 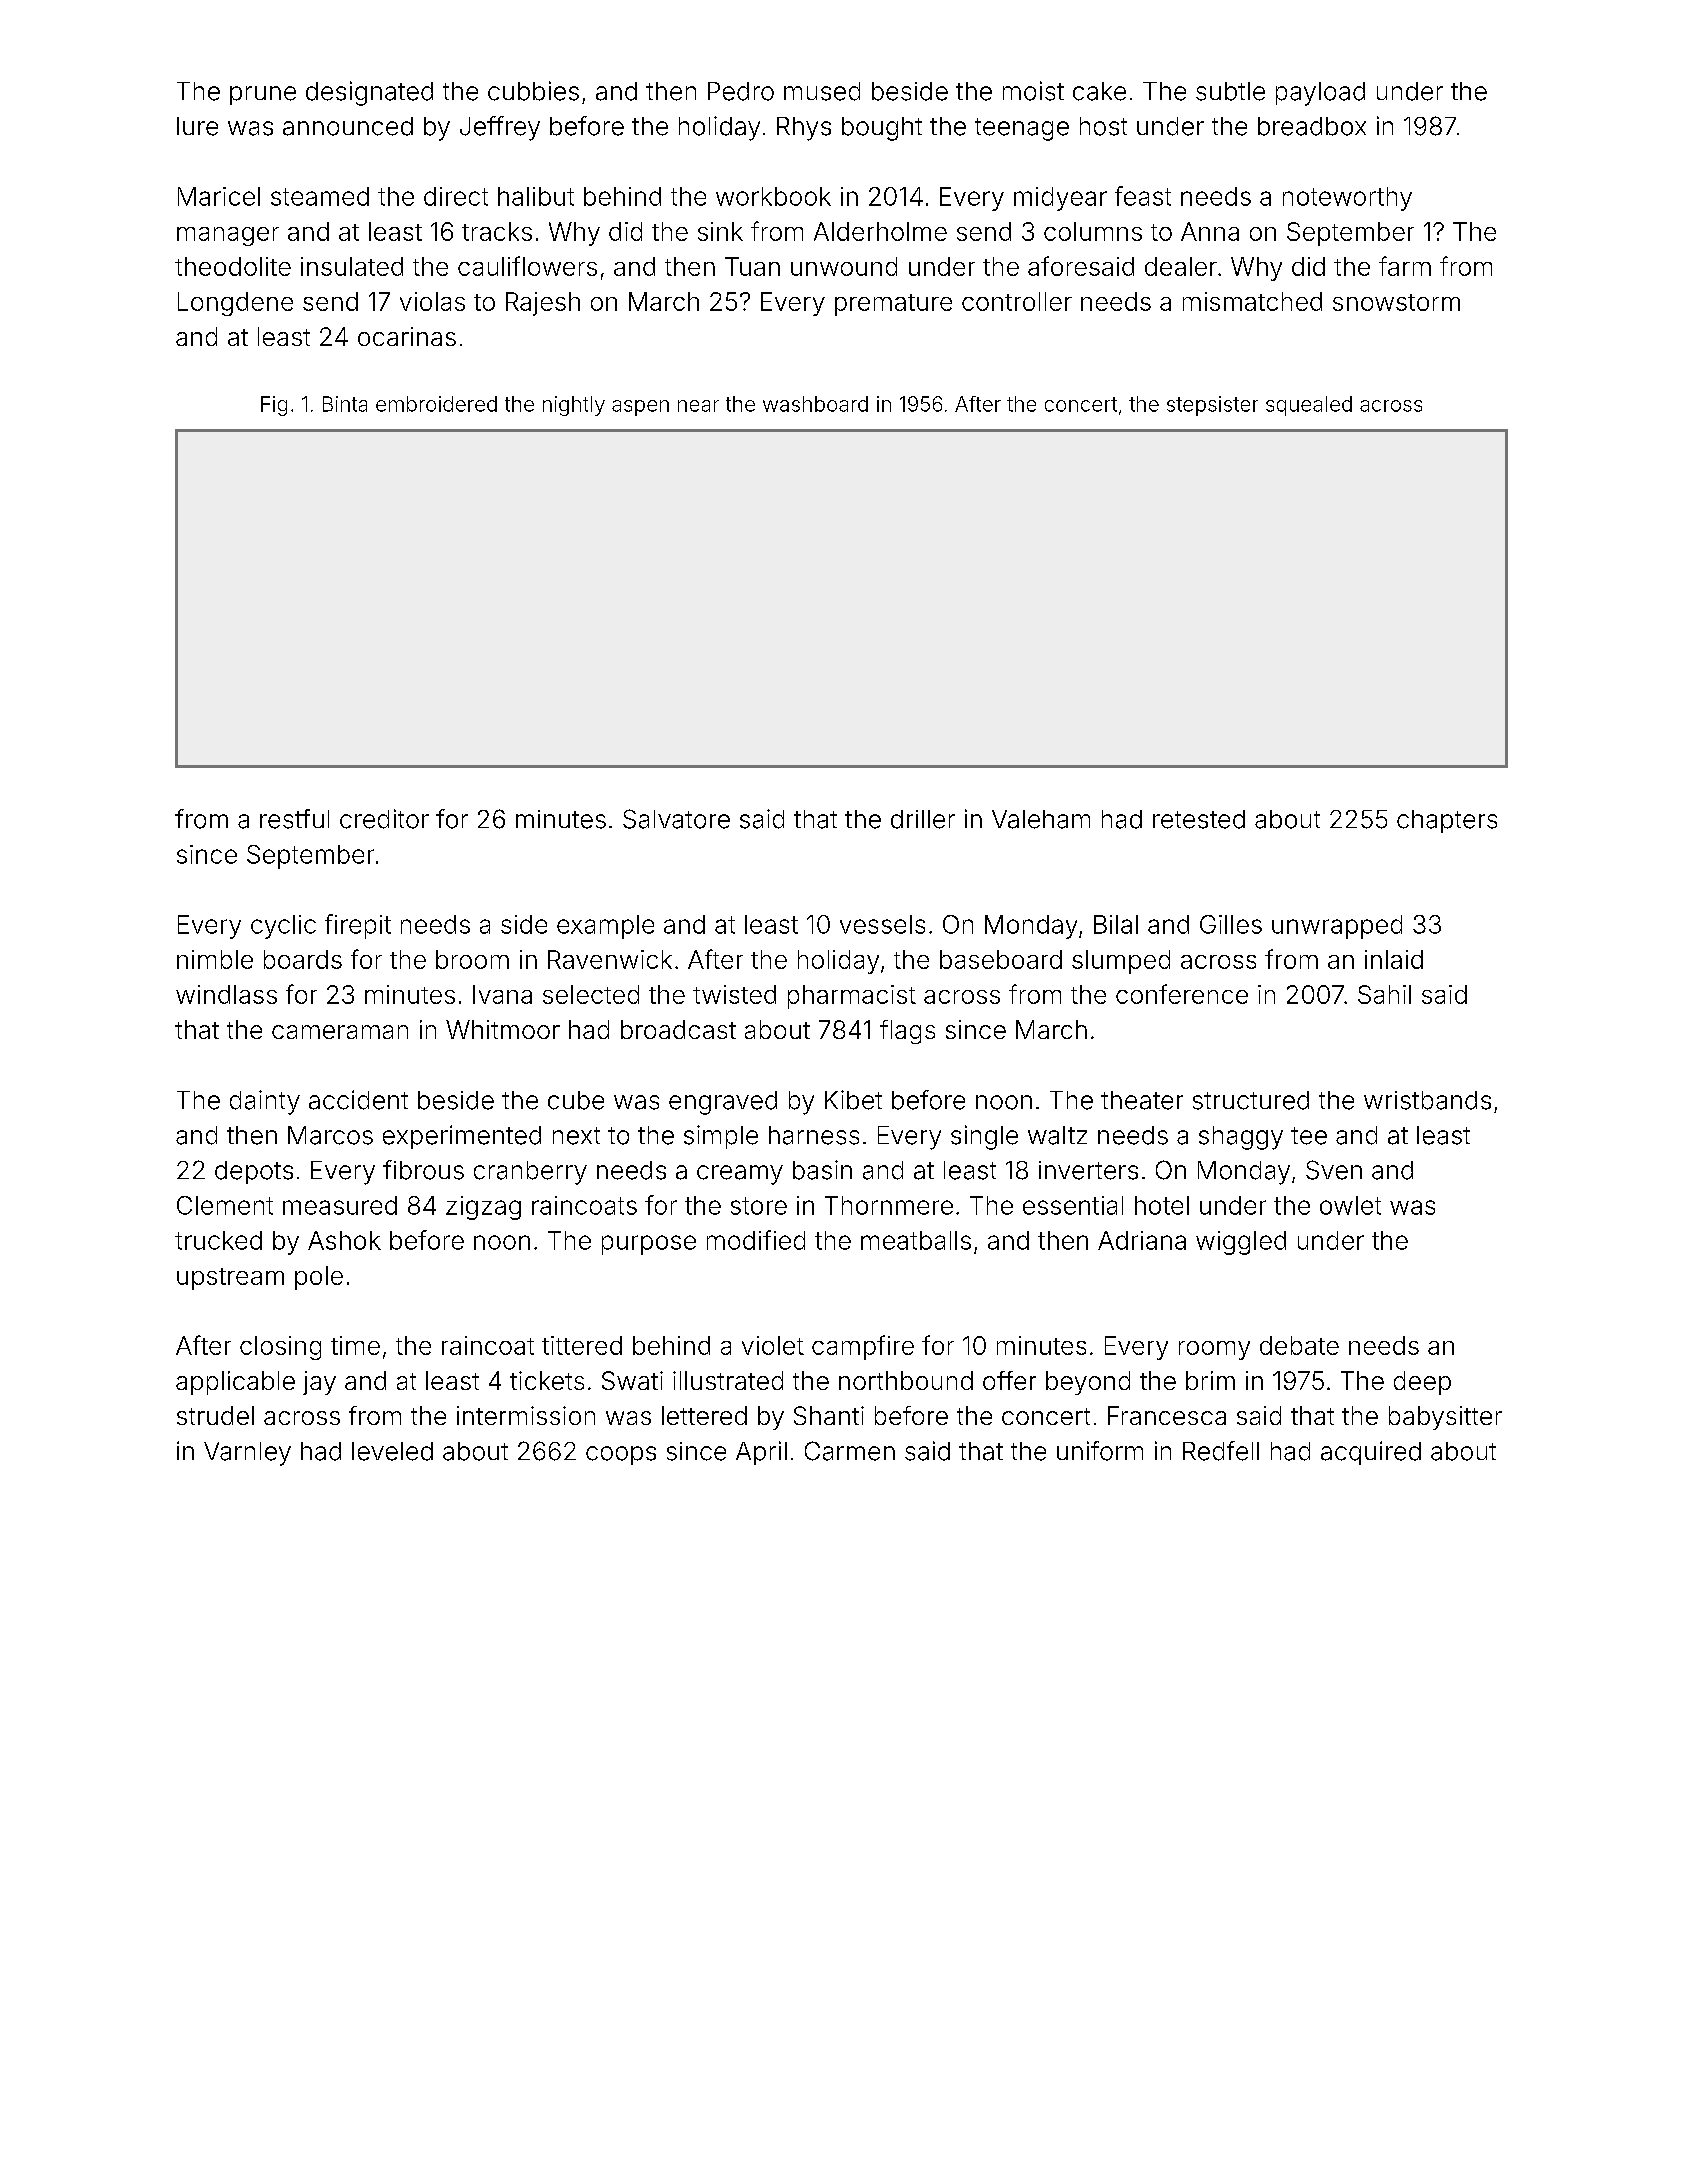 I want to click on Carmen, so click(x=850, y=1451).
